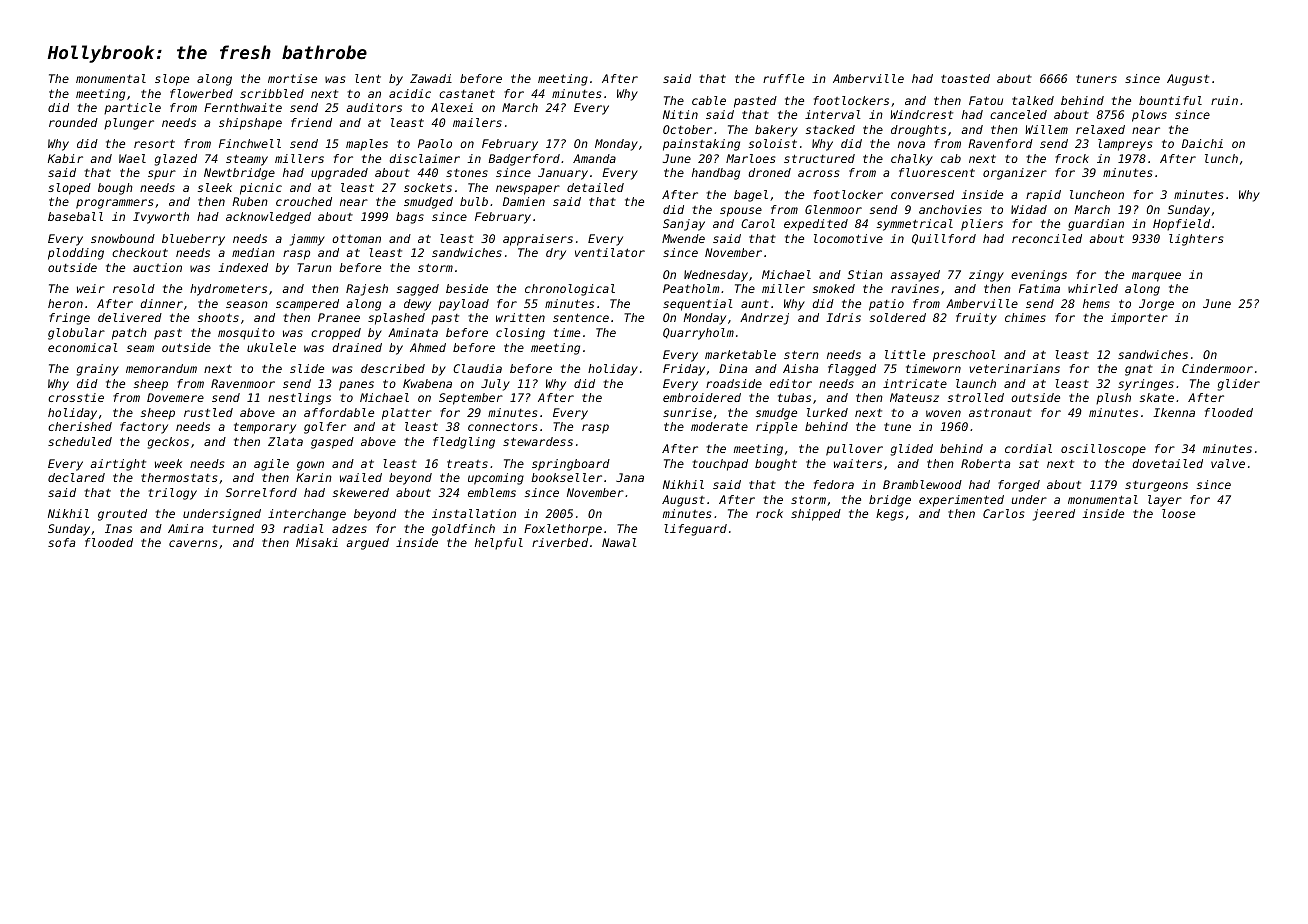 This screenshot has height=924, width=1308. Describe the element at coordinates (261, 492) in the screenshot. I see `Sorrelford` at that location.
